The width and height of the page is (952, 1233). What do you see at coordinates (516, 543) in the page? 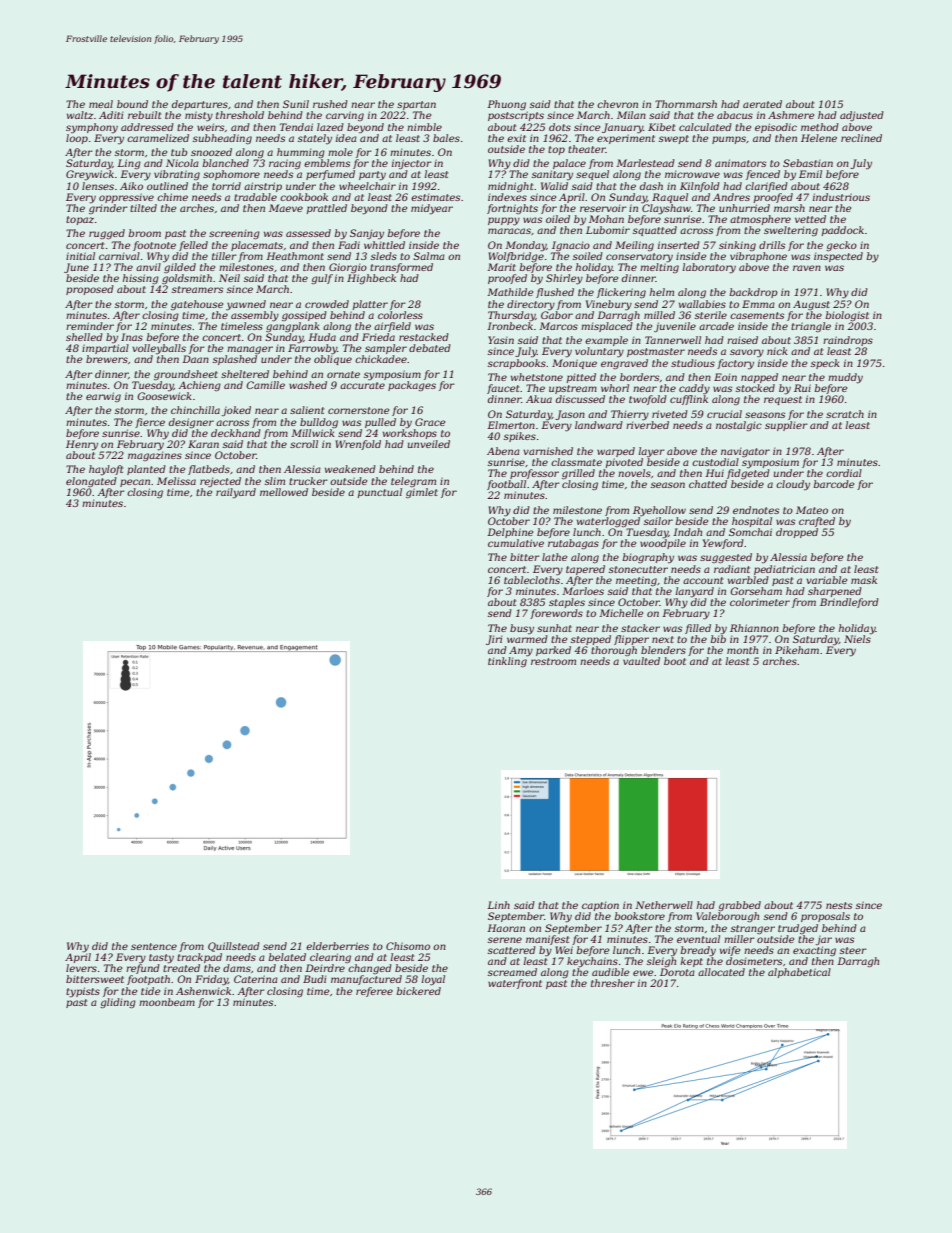
I see `cumulative` at bounding box center [516, 543].
